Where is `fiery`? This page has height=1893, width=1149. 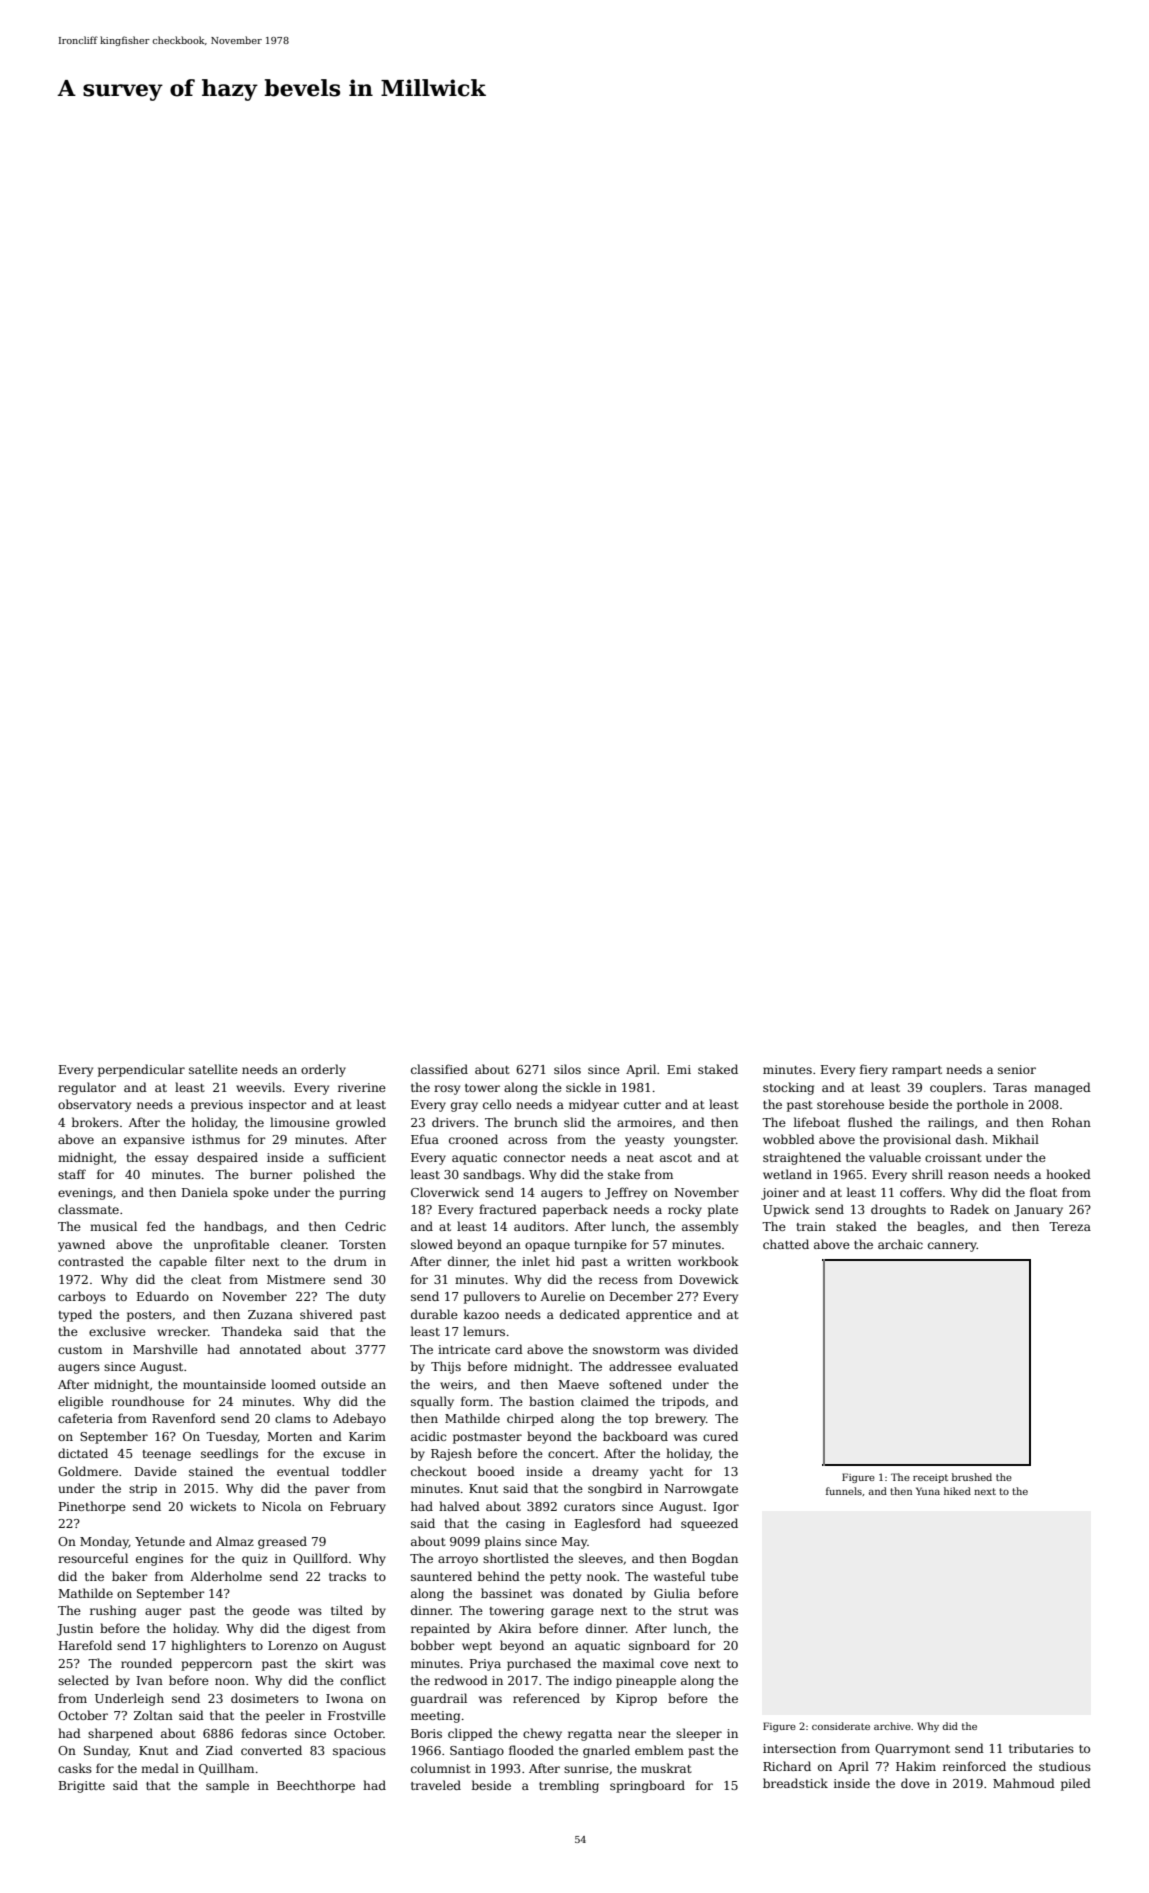 fiery is located at coordinates (874, 1070).
